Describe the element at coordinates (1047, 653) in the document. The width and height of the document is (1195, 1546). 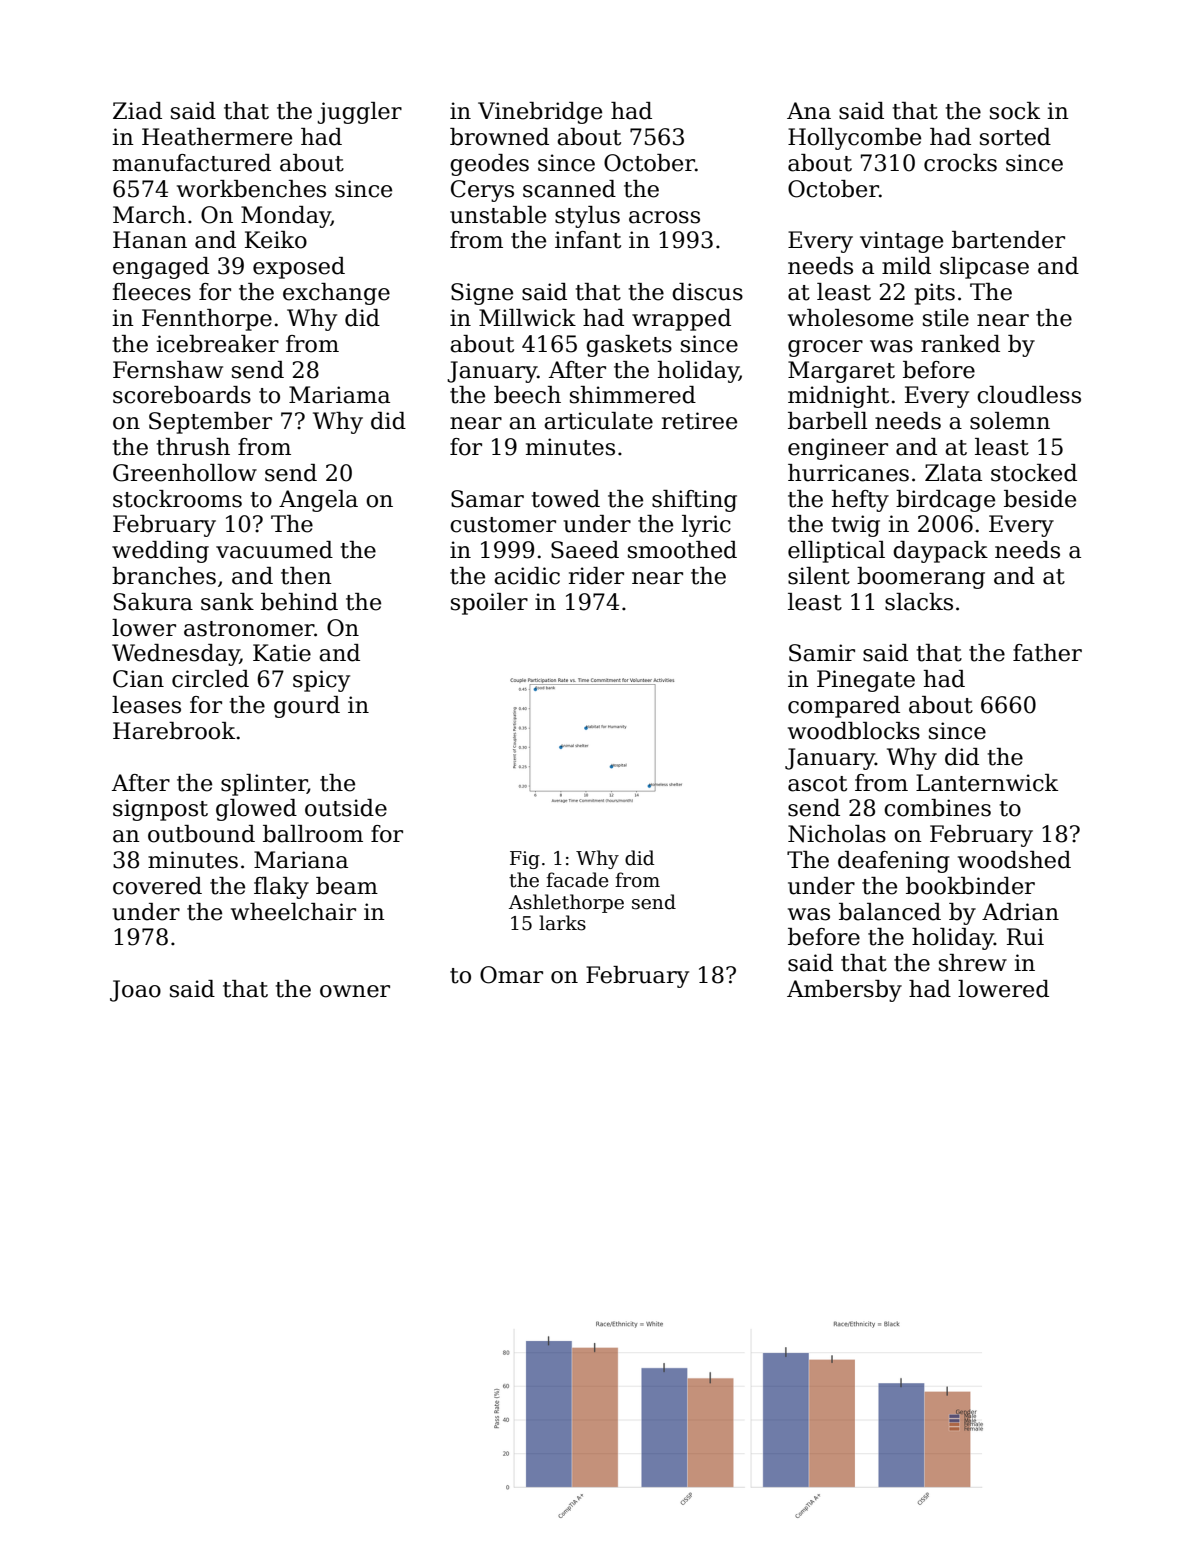
I see `father` at that location.
